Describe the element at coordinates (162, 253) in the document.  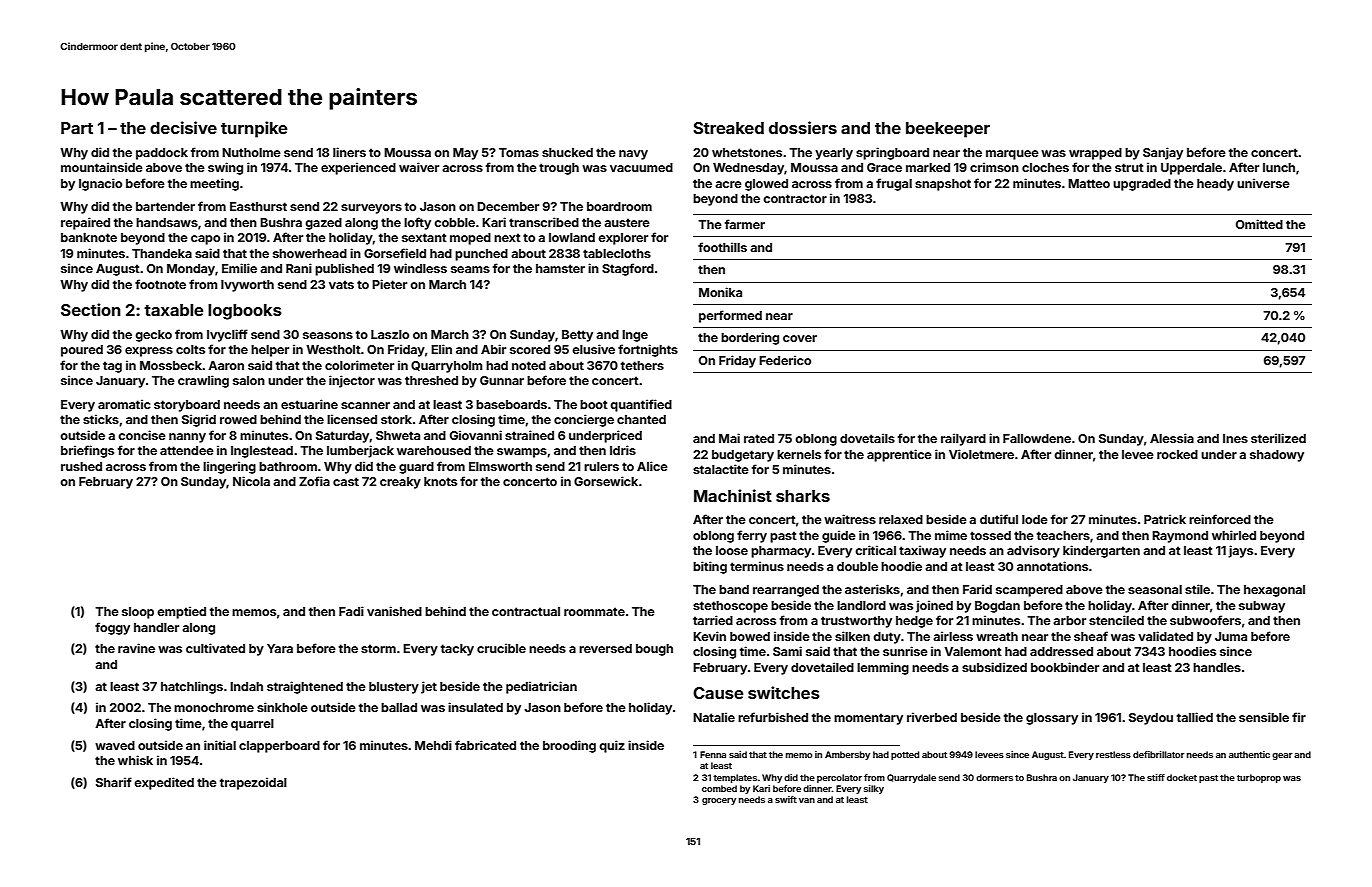
I see `Thandeka` at that location.
